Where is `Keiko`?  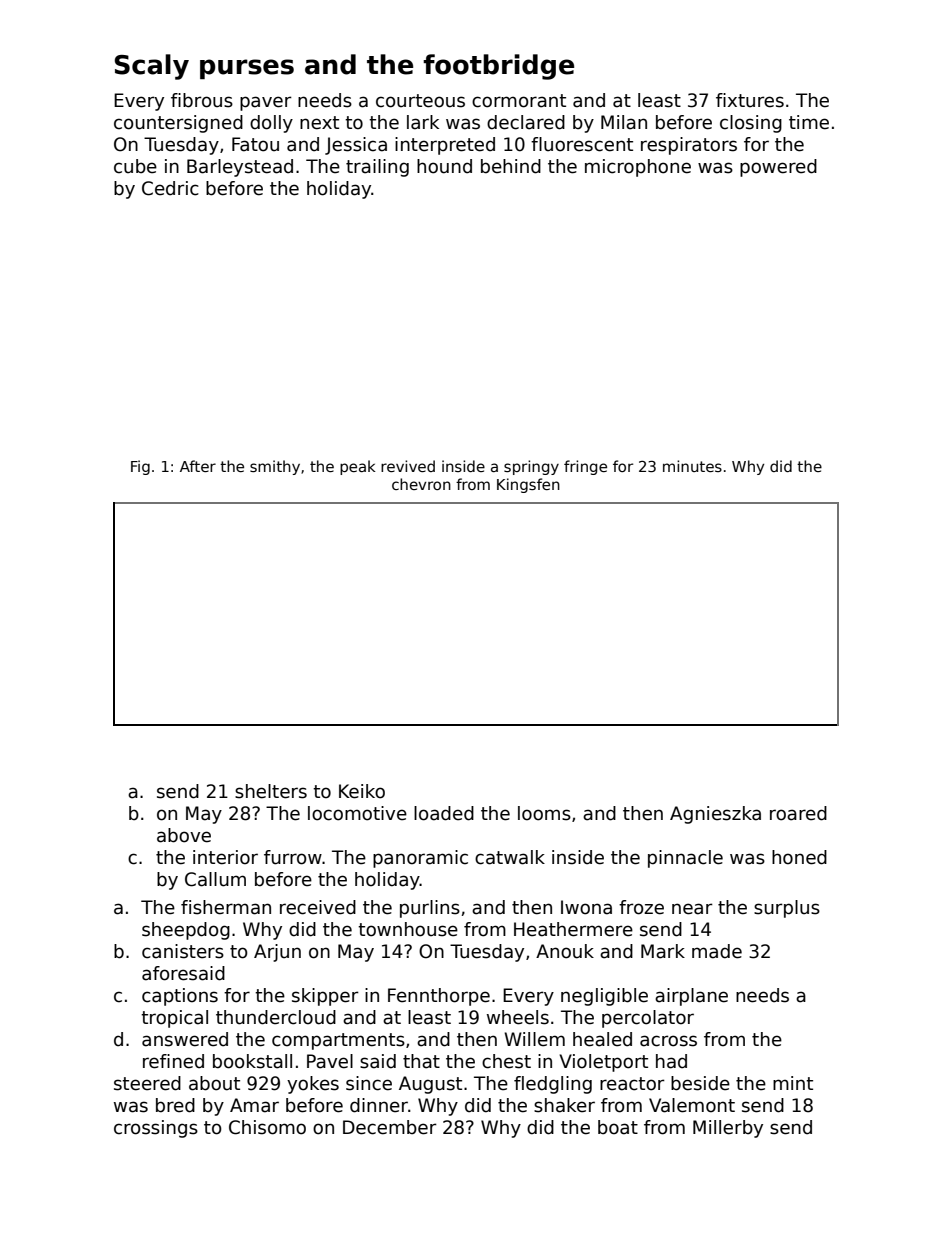
Keiko is located at coordinates (362, 791).
